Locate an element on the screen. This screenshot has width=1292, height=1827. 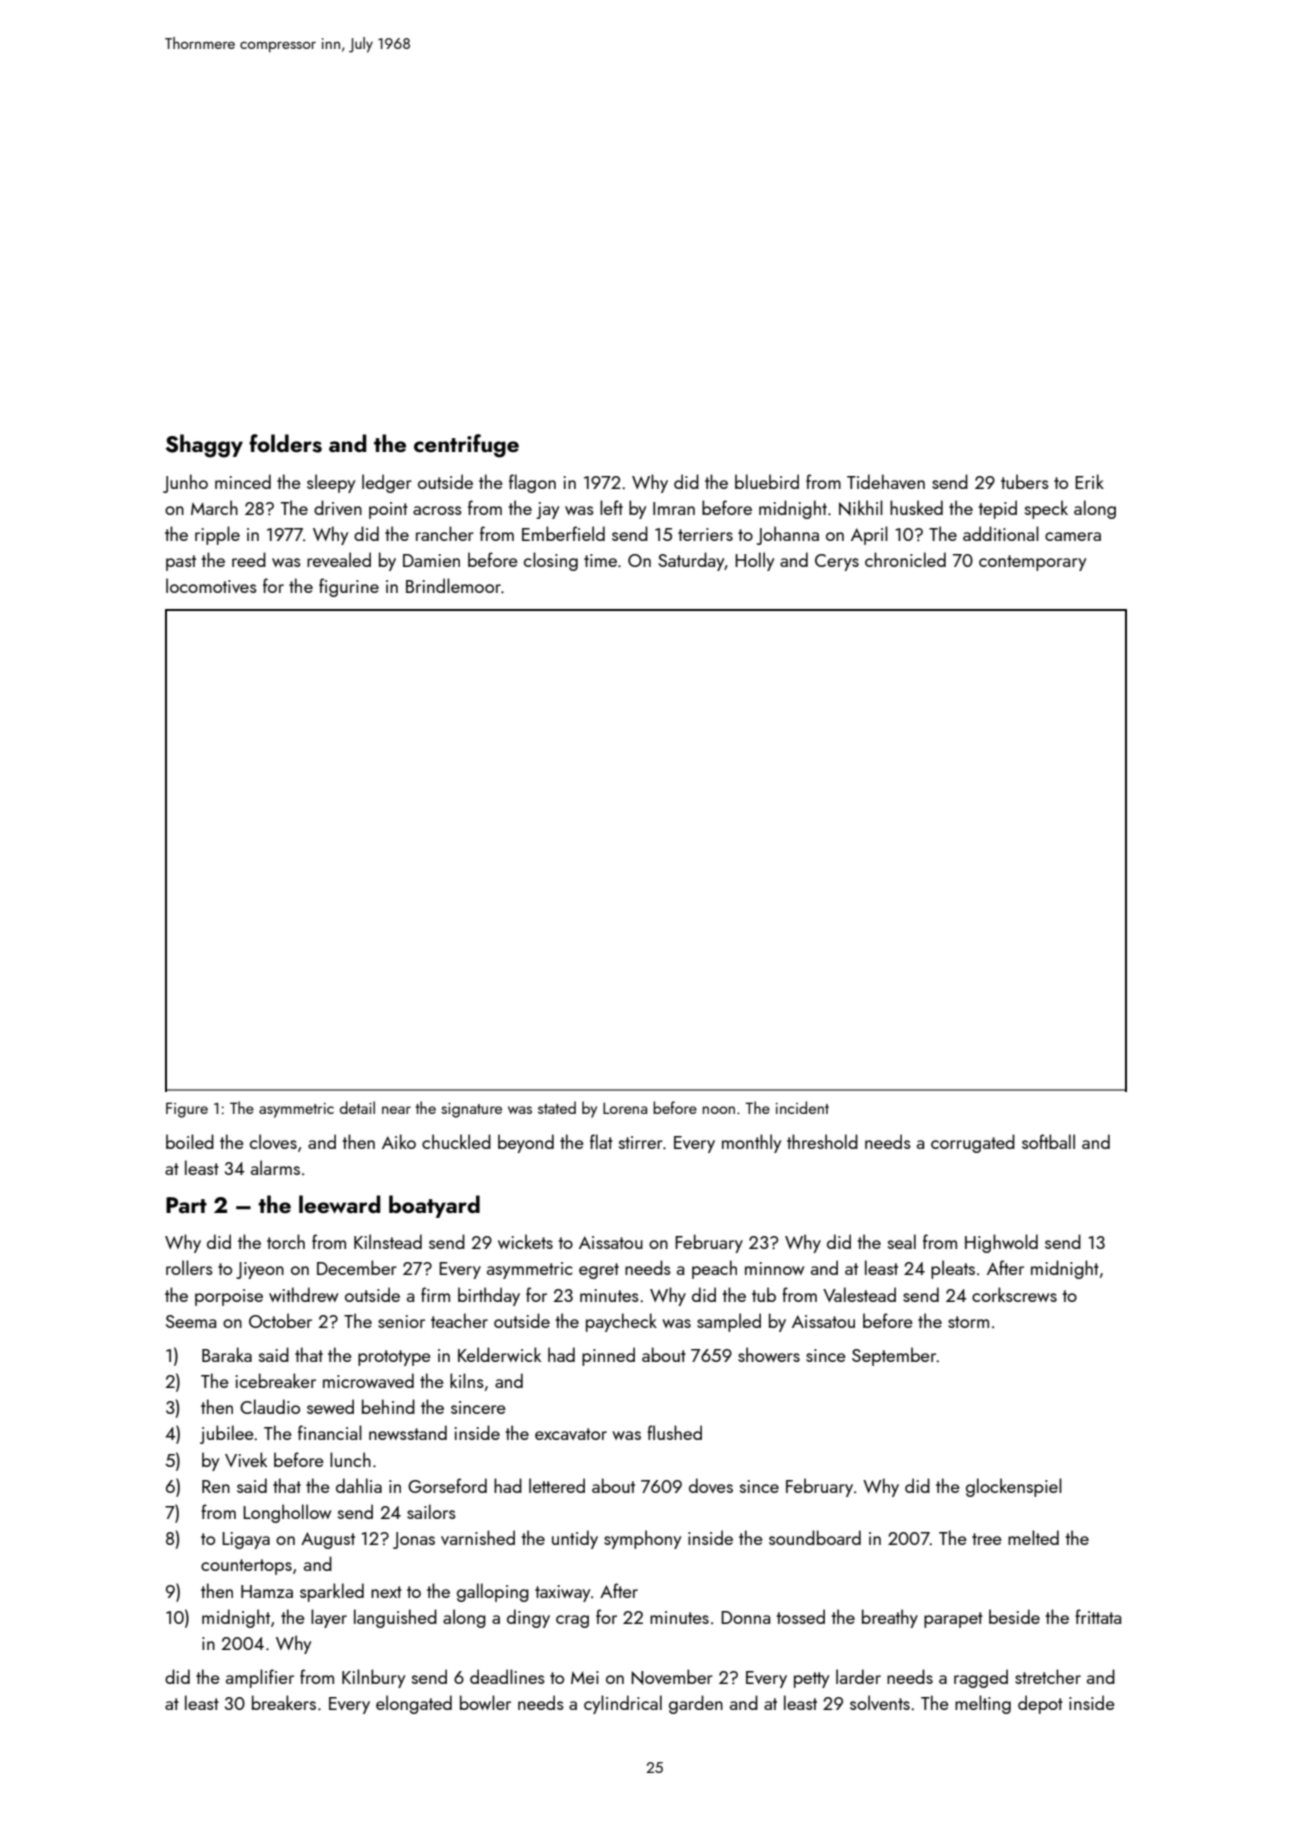
folders is located at coordinates (285, 443).
